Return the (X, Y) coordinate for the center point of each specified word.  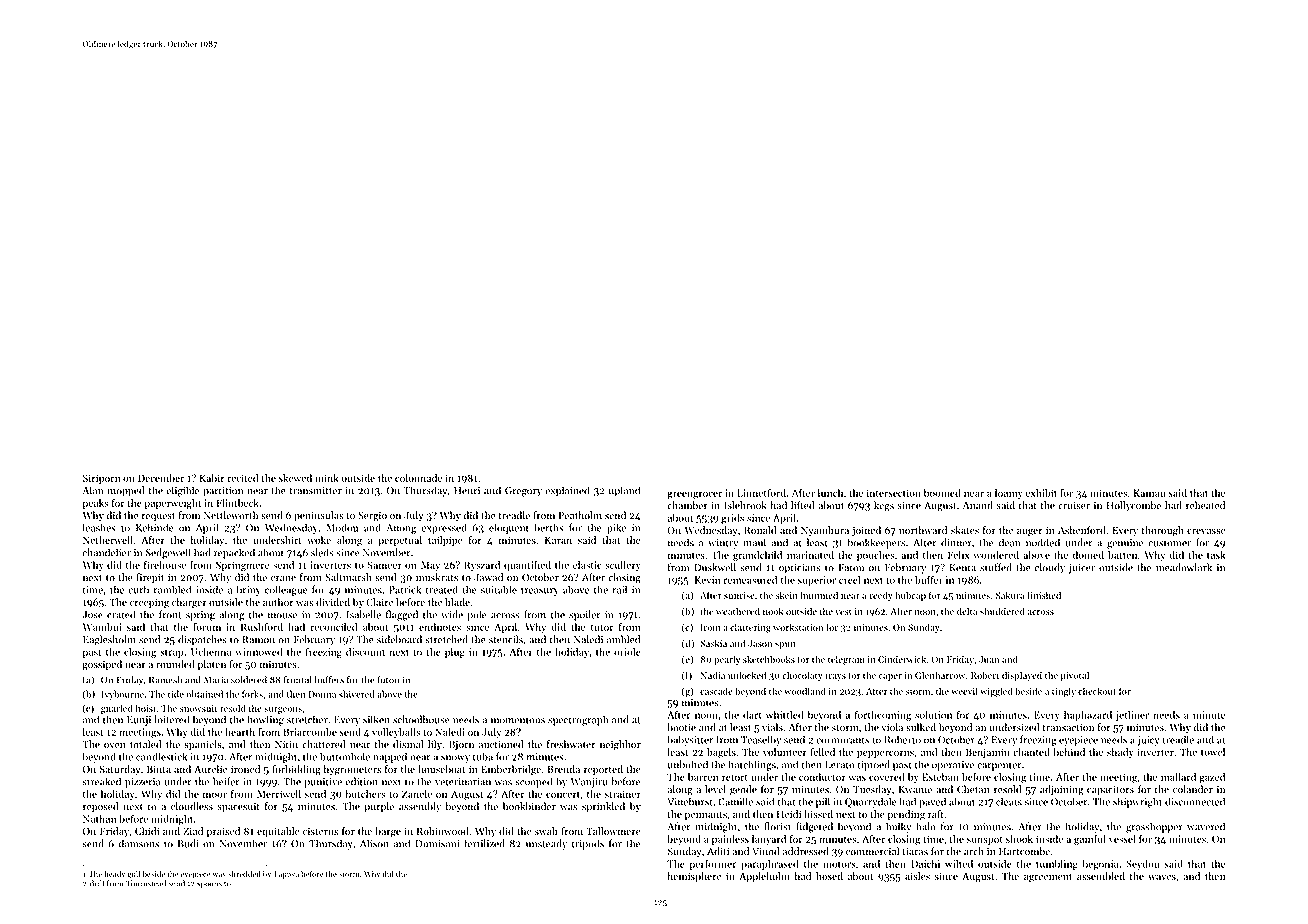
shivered (356, 694)
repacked (234, 553)
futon (388, 680)
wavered (1206, 826)
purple (379, 807)
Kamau (1149, 493)
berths (549, 527)
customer (1169, 543)
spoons (209, 885)
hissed (818, 814)
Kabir (212, 478)
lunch (830, 493)
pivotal (1075, 676)
